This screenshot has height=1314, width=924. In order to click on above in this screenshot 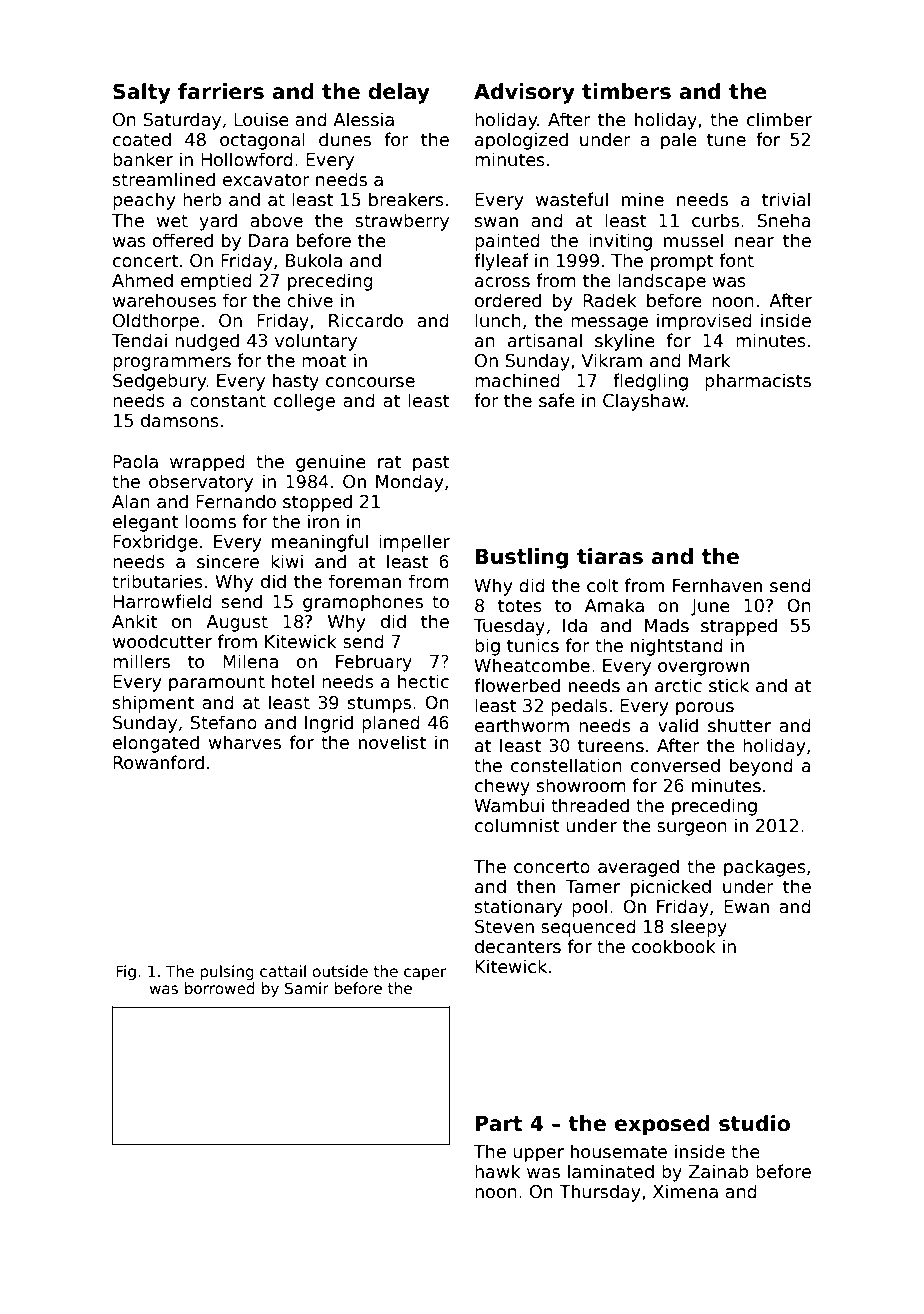, I will do `click(276, 220)`.
